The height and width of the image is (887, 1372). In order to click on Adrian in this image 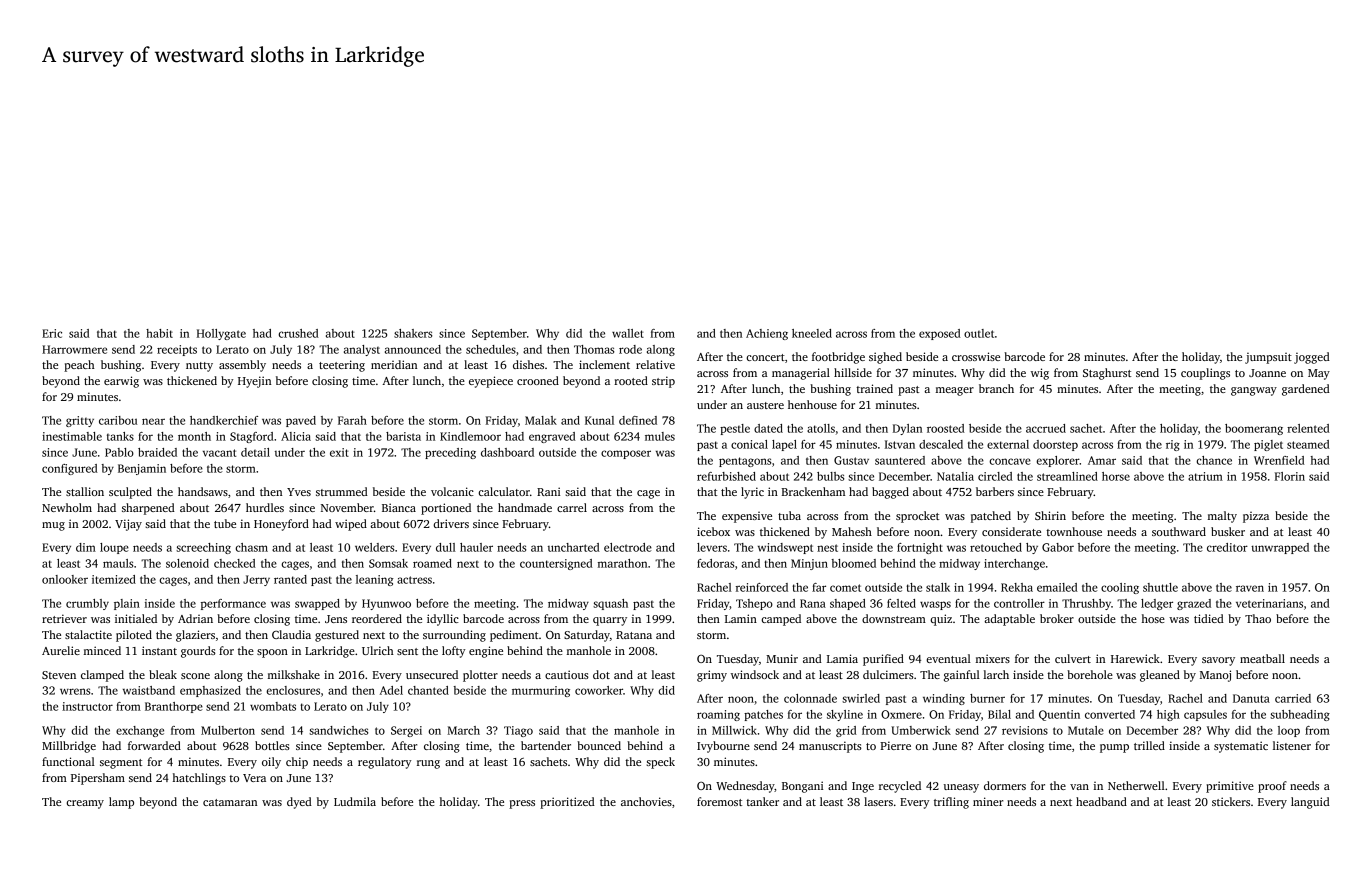, I will do `click(195, 618)`.
